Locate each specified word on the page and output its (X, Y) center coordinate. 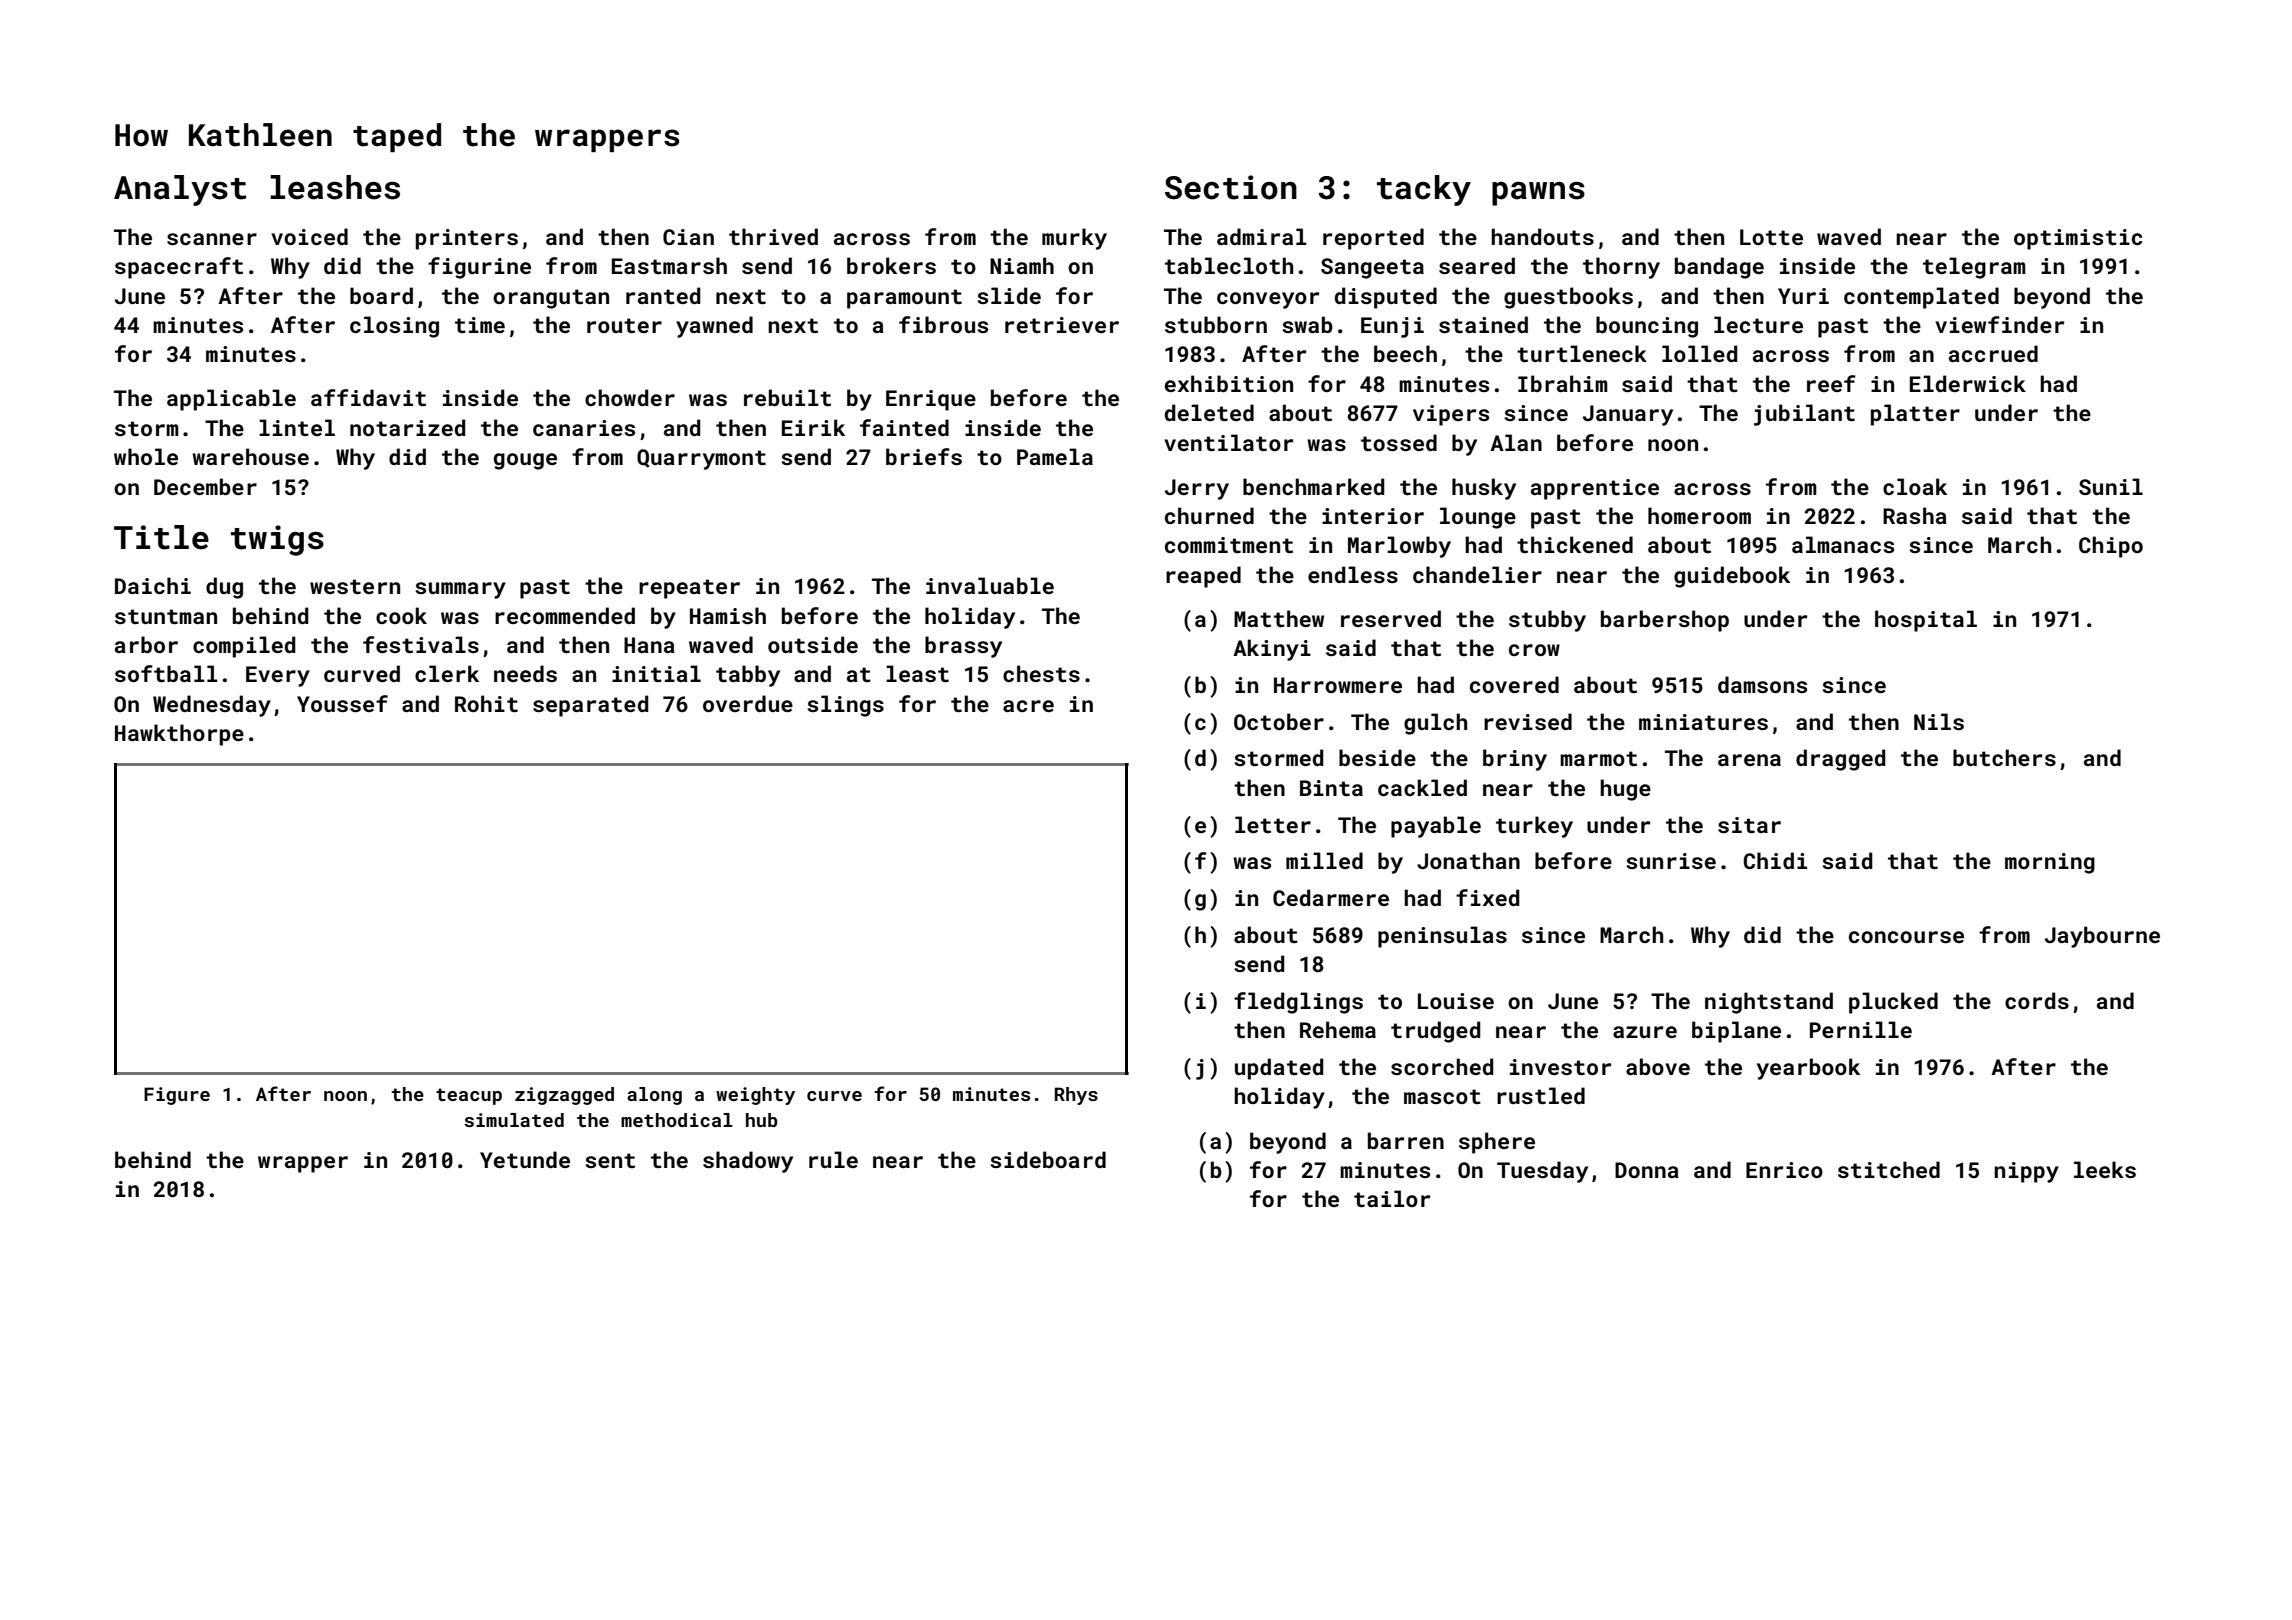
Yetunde (525, 1159)
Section (1231, 187)
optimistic (2078, 239)
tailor (1392, 1198)
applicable (231, 400)
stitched (1889, 1169)
